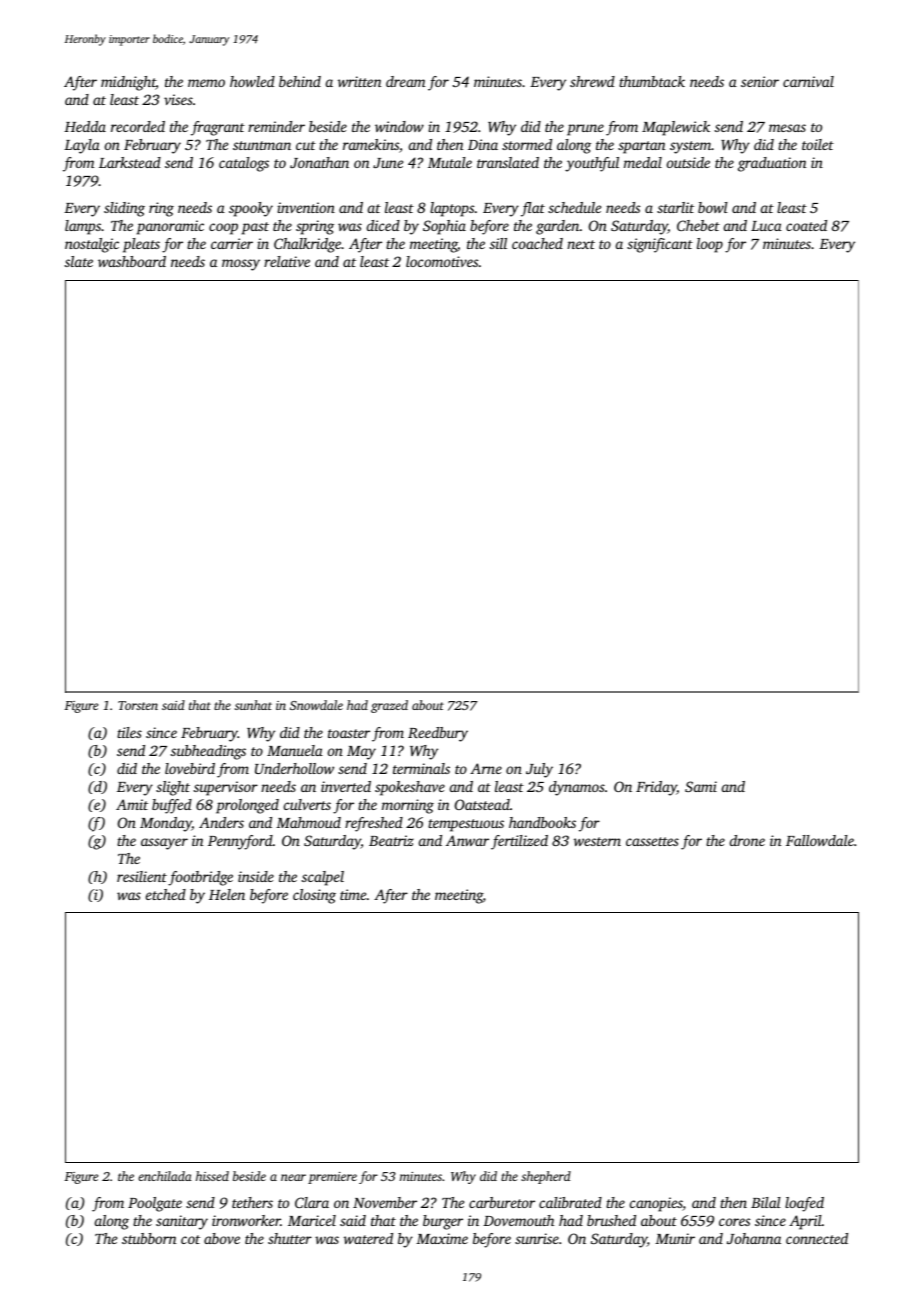  What do you see at coordinates (253, 705) in the image?
I see `sunhat` at bounding box center [253, 705].
